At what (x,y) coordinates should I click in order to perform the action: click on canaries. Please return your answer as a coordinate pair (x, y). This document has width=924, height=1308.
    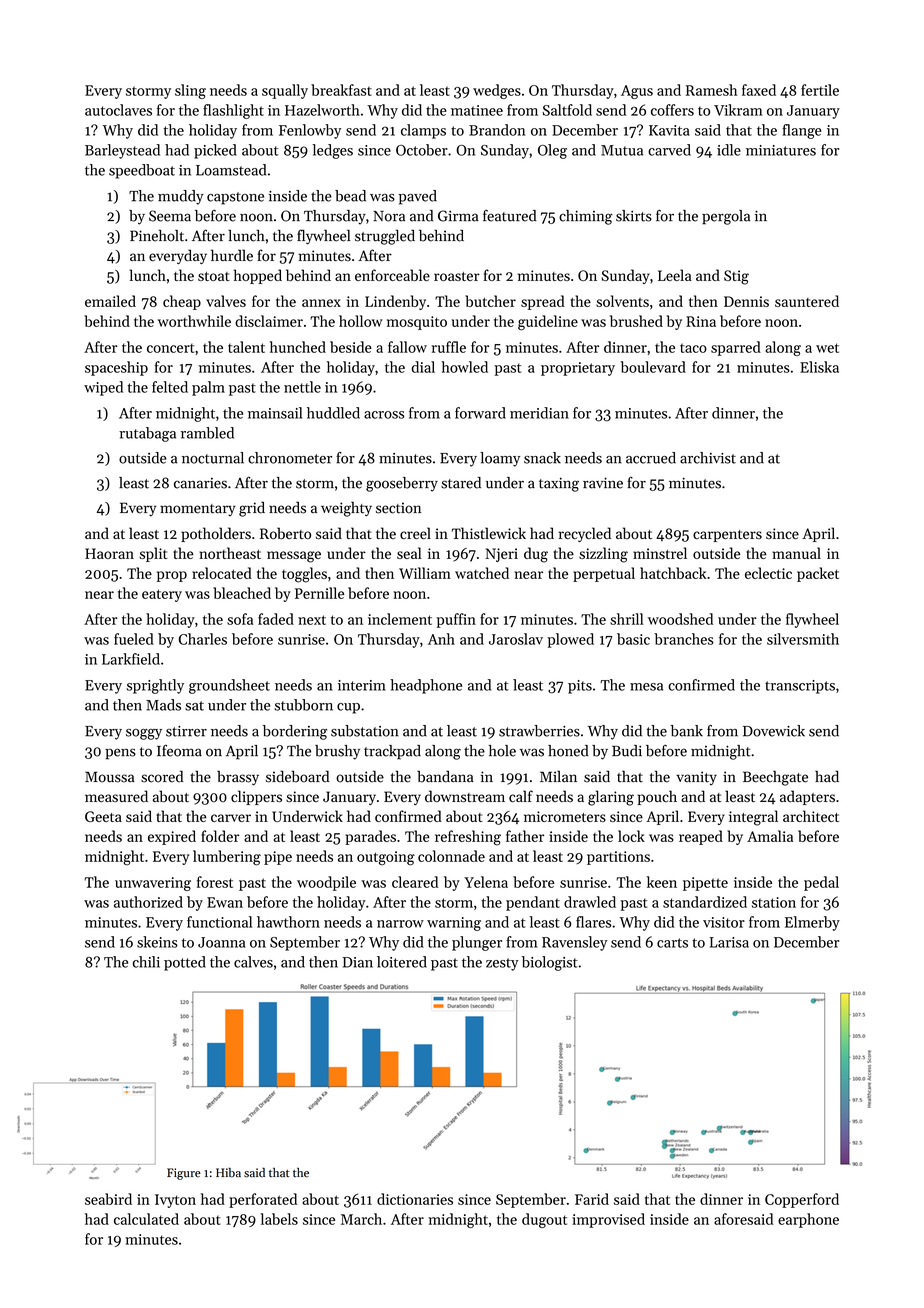
    Looking at the image, I should click on (200, 483).
